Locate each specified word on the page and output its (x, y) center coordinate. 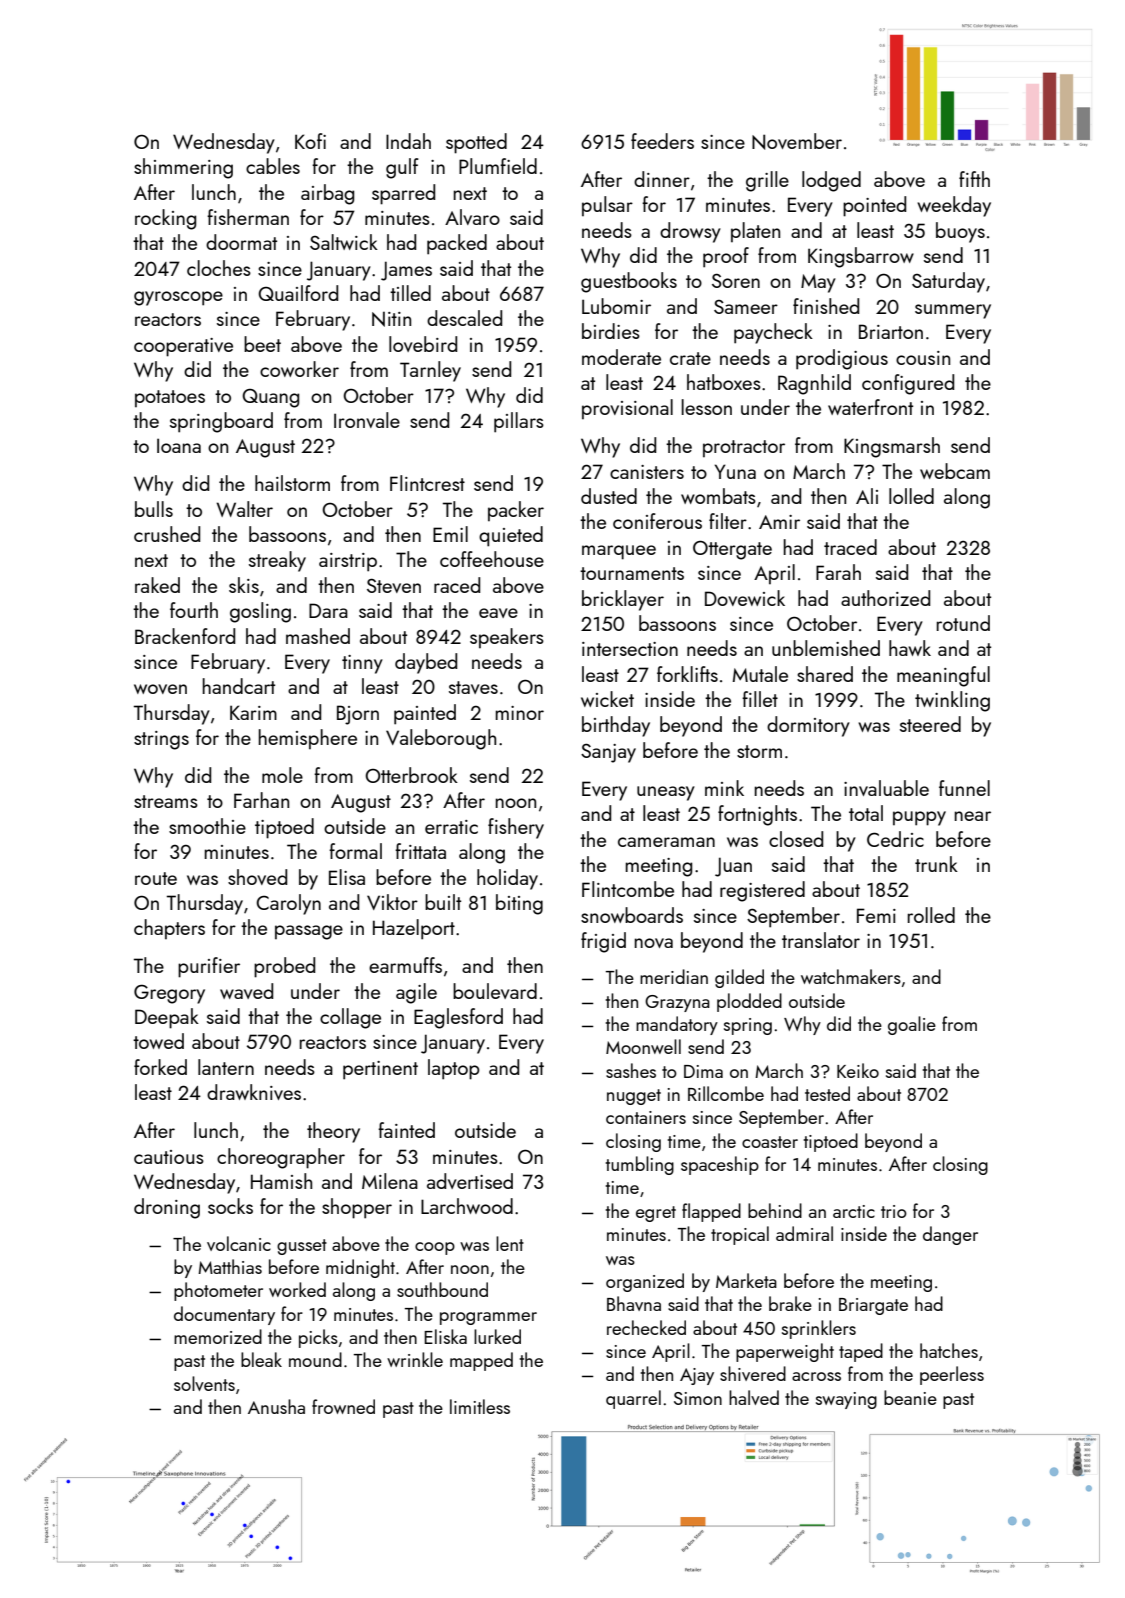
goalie (912, 1025)
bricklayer (623, 600)
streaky (277, 561)
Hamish (281, 1181)
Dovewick (745, 598)
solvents (204, 1383)
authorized (885, 598)
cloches (219, 268)
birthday (616, 726)
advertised (470, 1181)
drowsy (690, 232)
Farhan (261, 800)
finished (826, 306)
